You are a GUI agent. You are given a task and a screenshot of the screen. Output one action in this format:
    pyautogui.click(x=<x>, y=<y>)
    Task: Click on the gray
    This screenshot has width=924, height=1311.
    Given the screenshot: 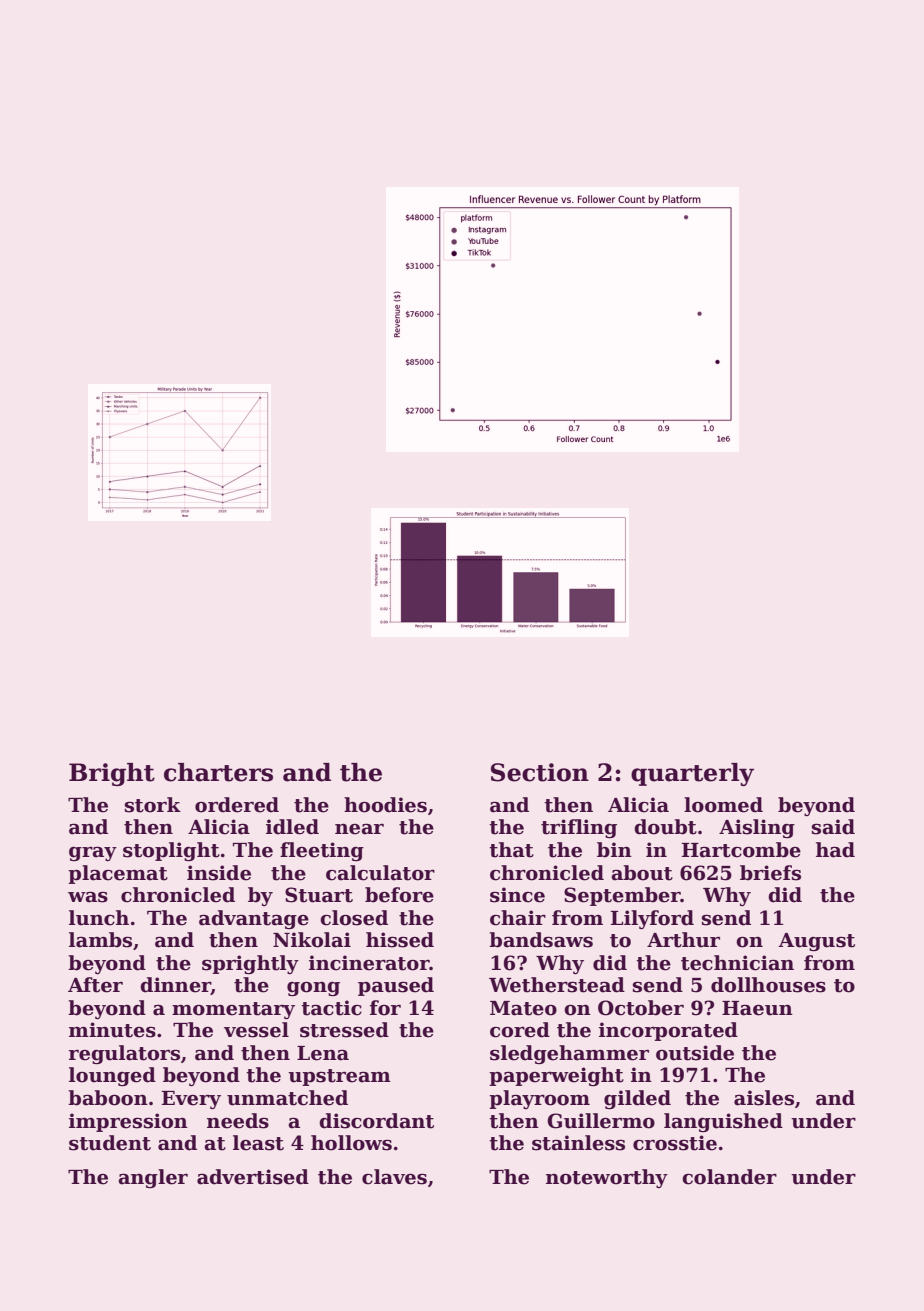 What is the action you would take?
    pyautogui.click(x=93, y=853)
